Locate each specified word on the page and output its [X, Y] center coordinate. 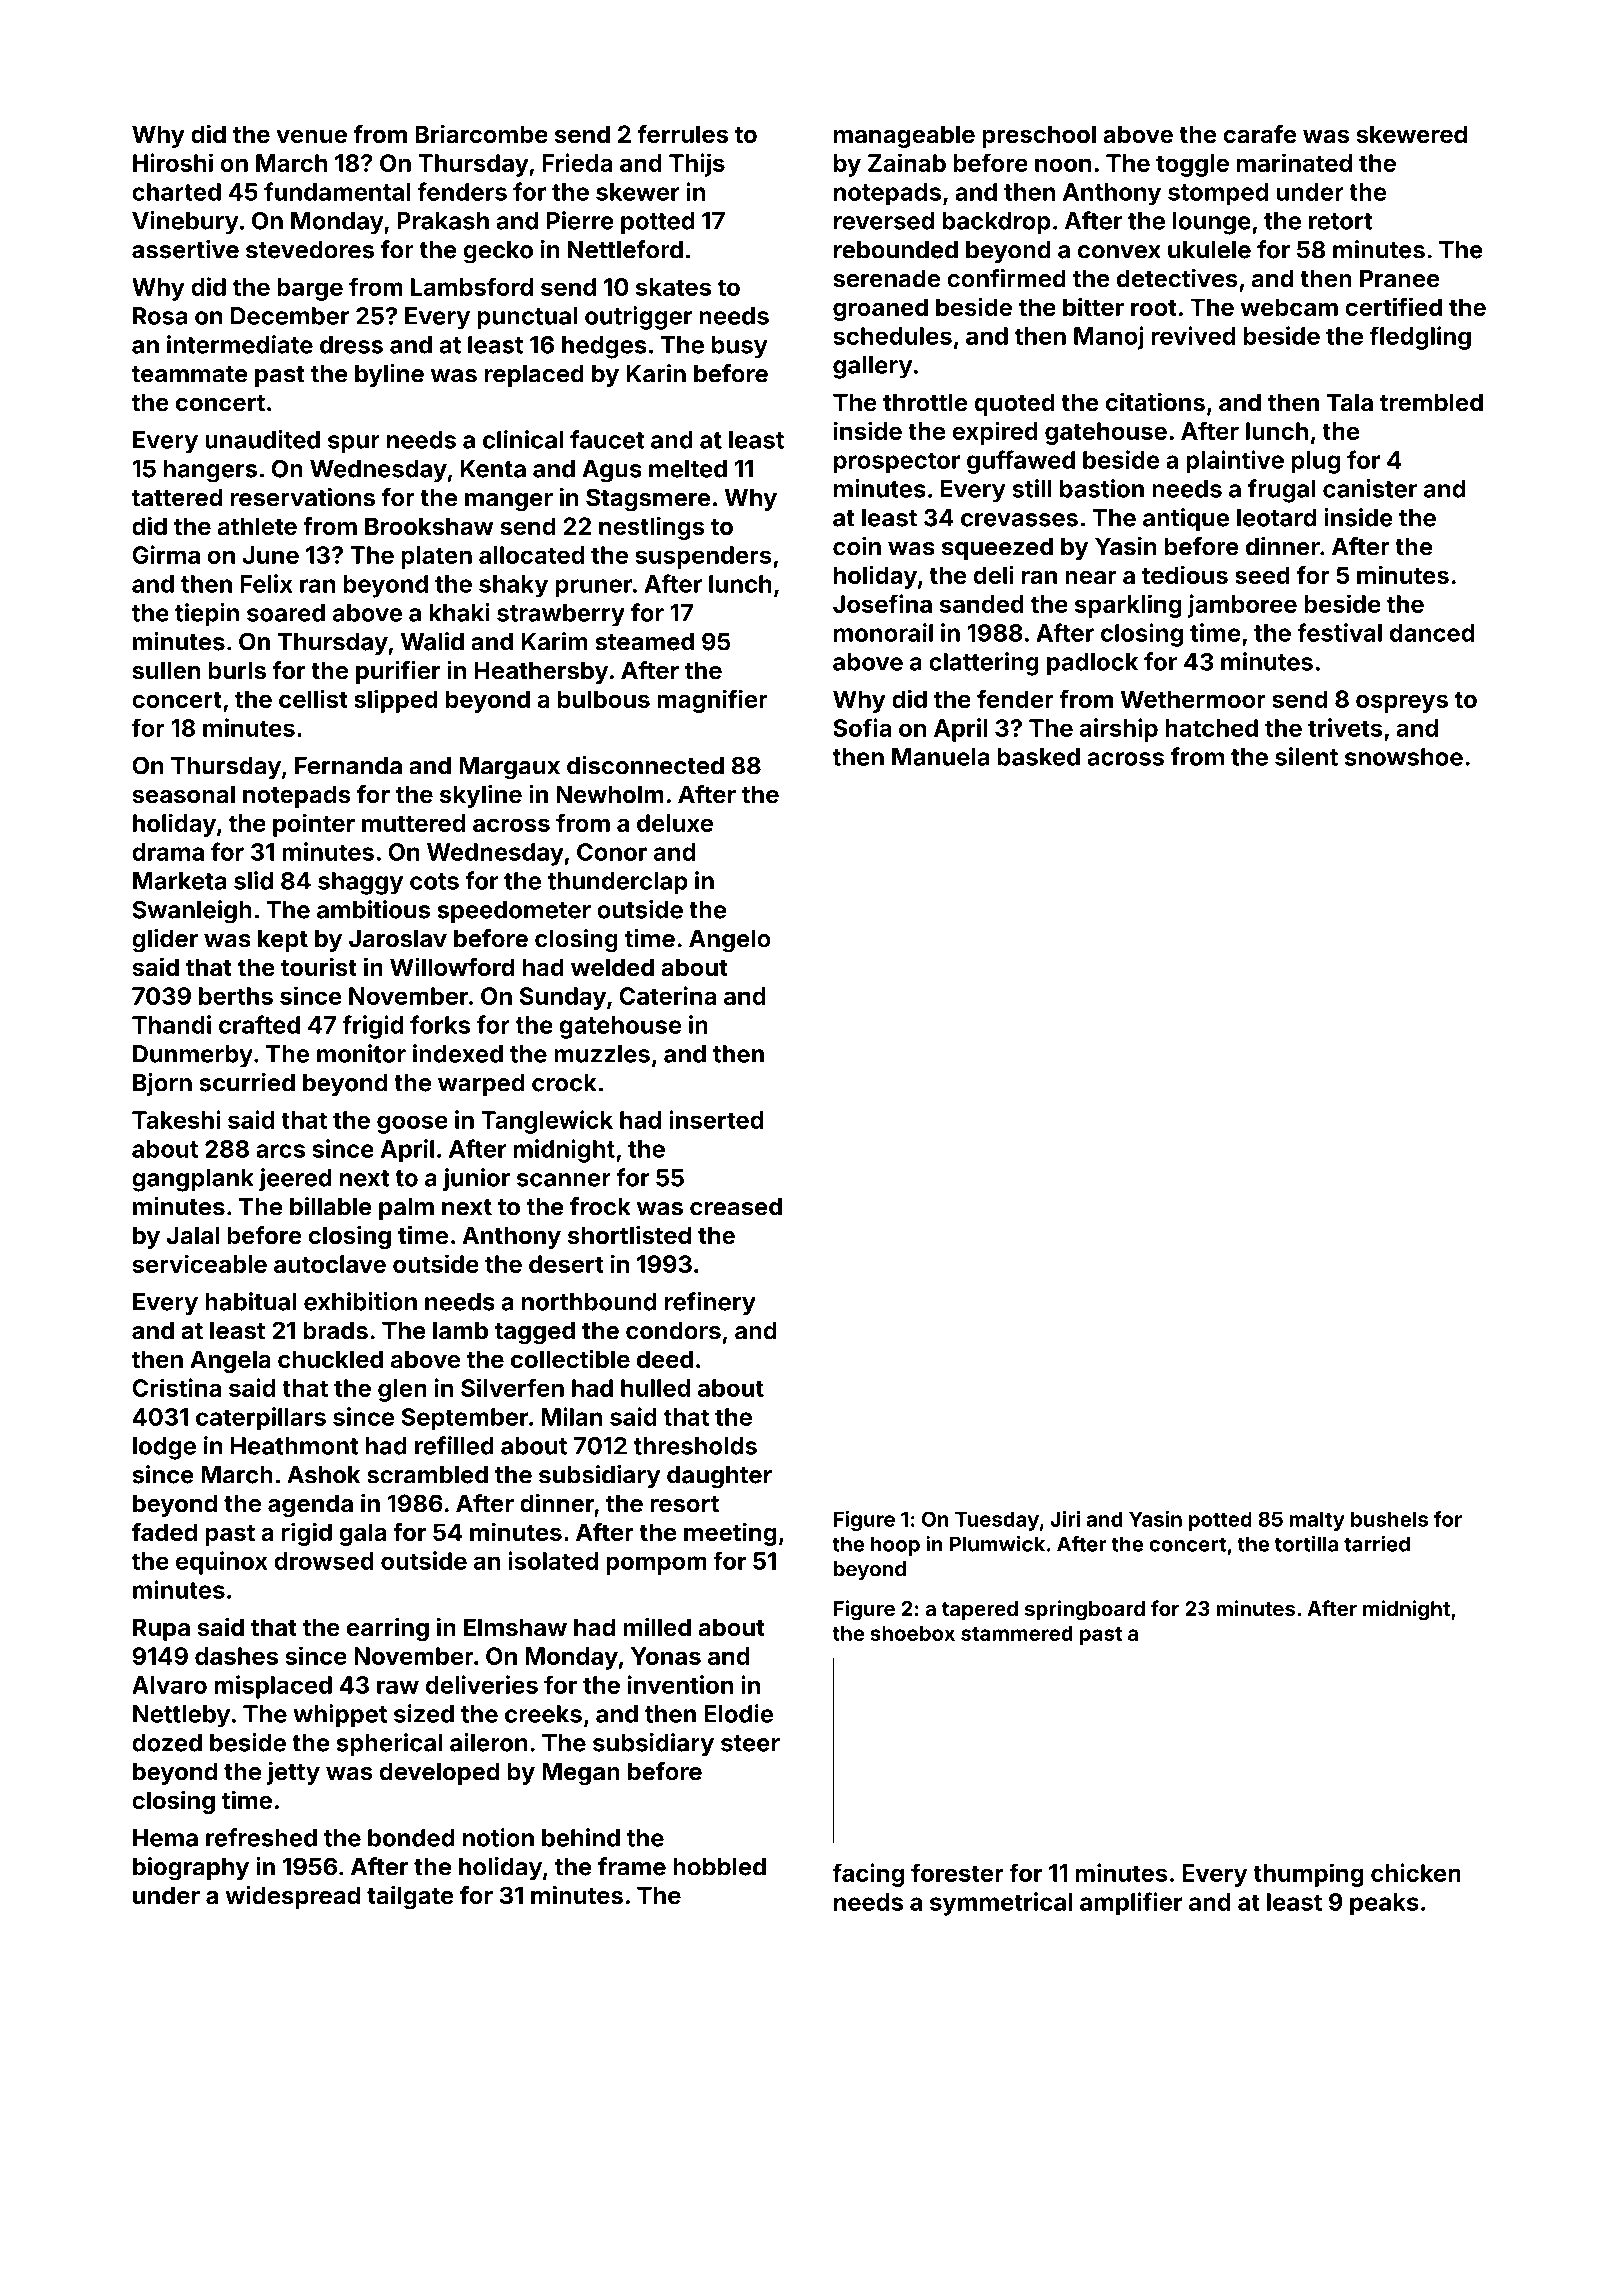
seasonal [184, 794]
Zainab [907, 162]
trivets [1345, 727]
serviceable [199, 1263]
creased [736, 1207]
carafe [1259, 134]
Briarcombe [481, 133]
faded [164, 1531]
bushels [1389, 1519]
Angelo [730, 941]
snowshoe [1404, 757]
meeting [730, 1534]
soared [286, 613]
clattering [984, 664]
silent [1306, 756]
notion [498, 1837]
